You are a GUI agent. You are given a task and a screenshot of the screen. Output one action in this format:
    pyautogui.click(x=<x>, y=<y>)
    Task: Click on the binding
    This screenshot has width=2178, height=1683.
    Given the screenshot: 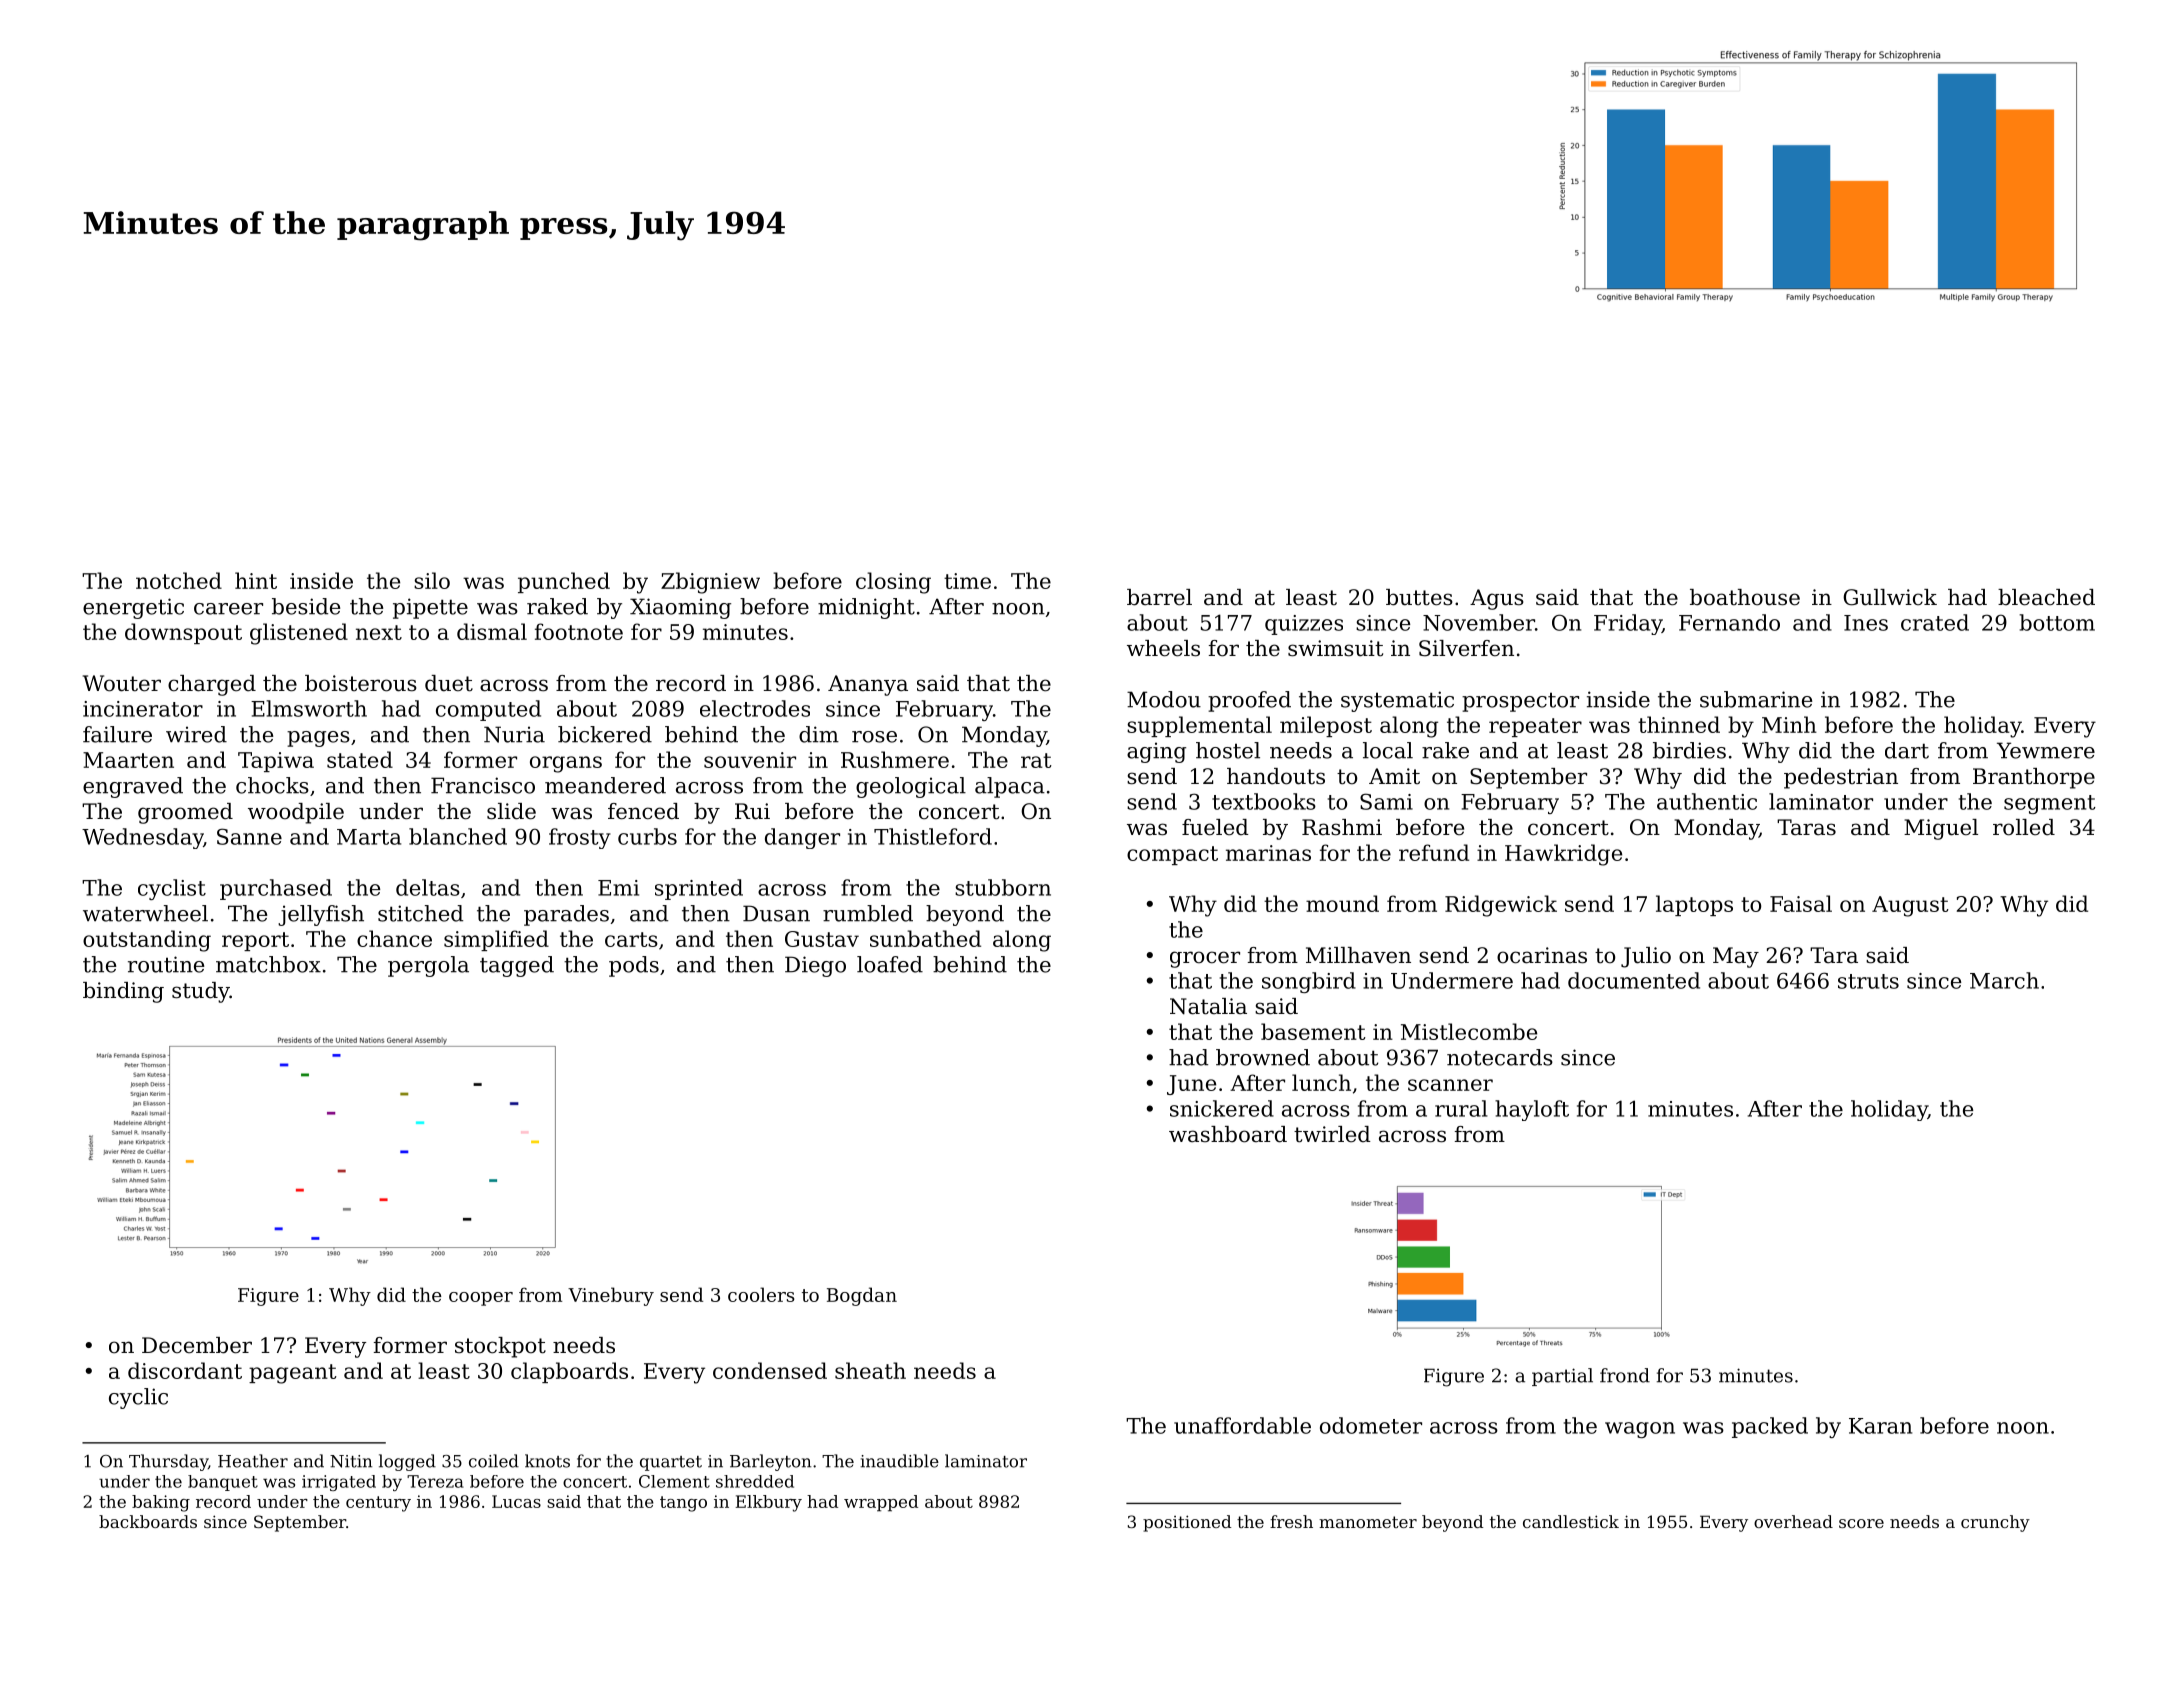 What is the action you would take?
    pyautogui.click(x=123, y=992)
